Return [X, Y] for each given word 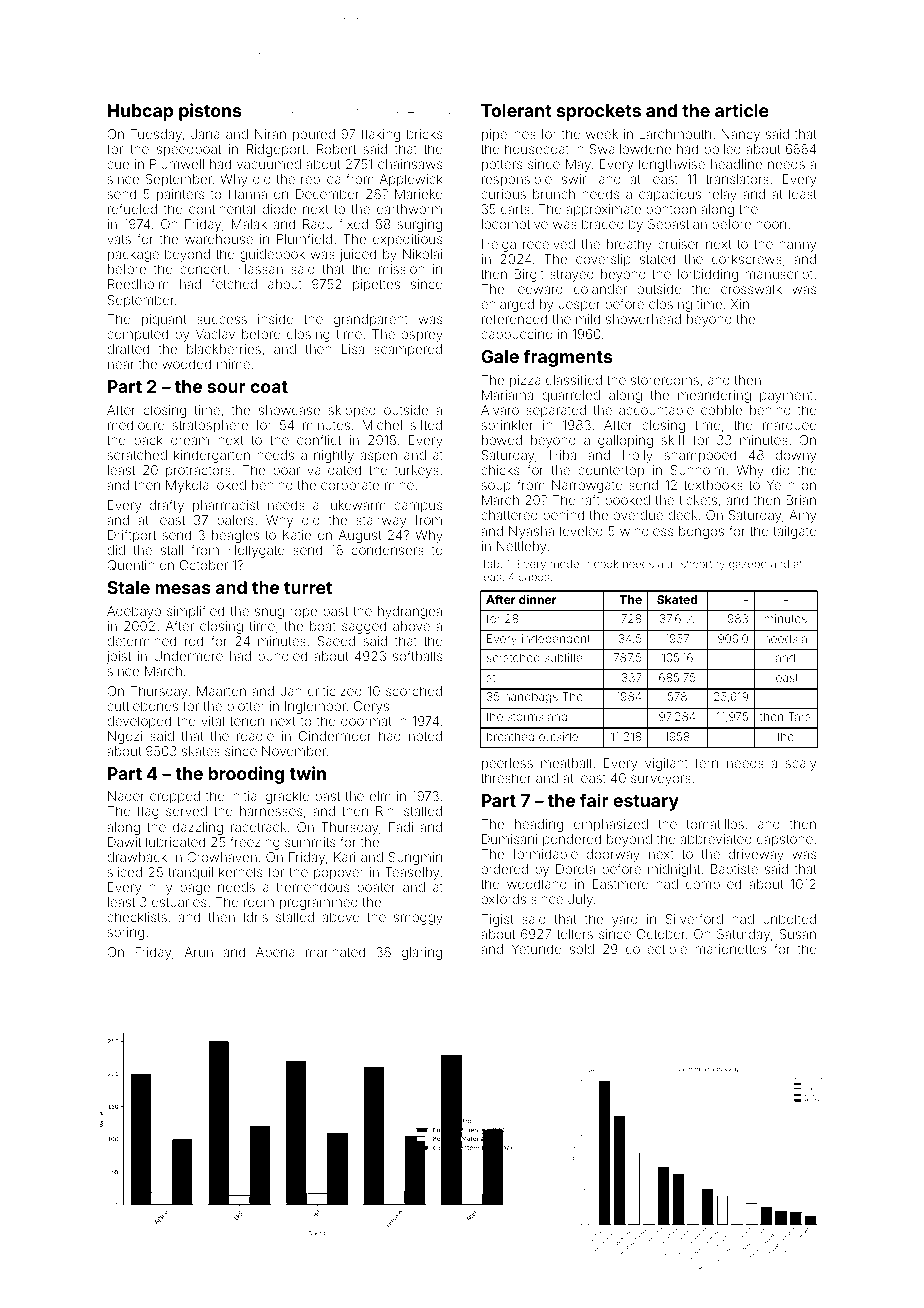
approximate [603, 210]
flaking [380, 135]
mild [588, 319]
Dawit [124, 842]
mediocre [136, 425]
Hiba [563, 455]
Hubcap [140, 112]
